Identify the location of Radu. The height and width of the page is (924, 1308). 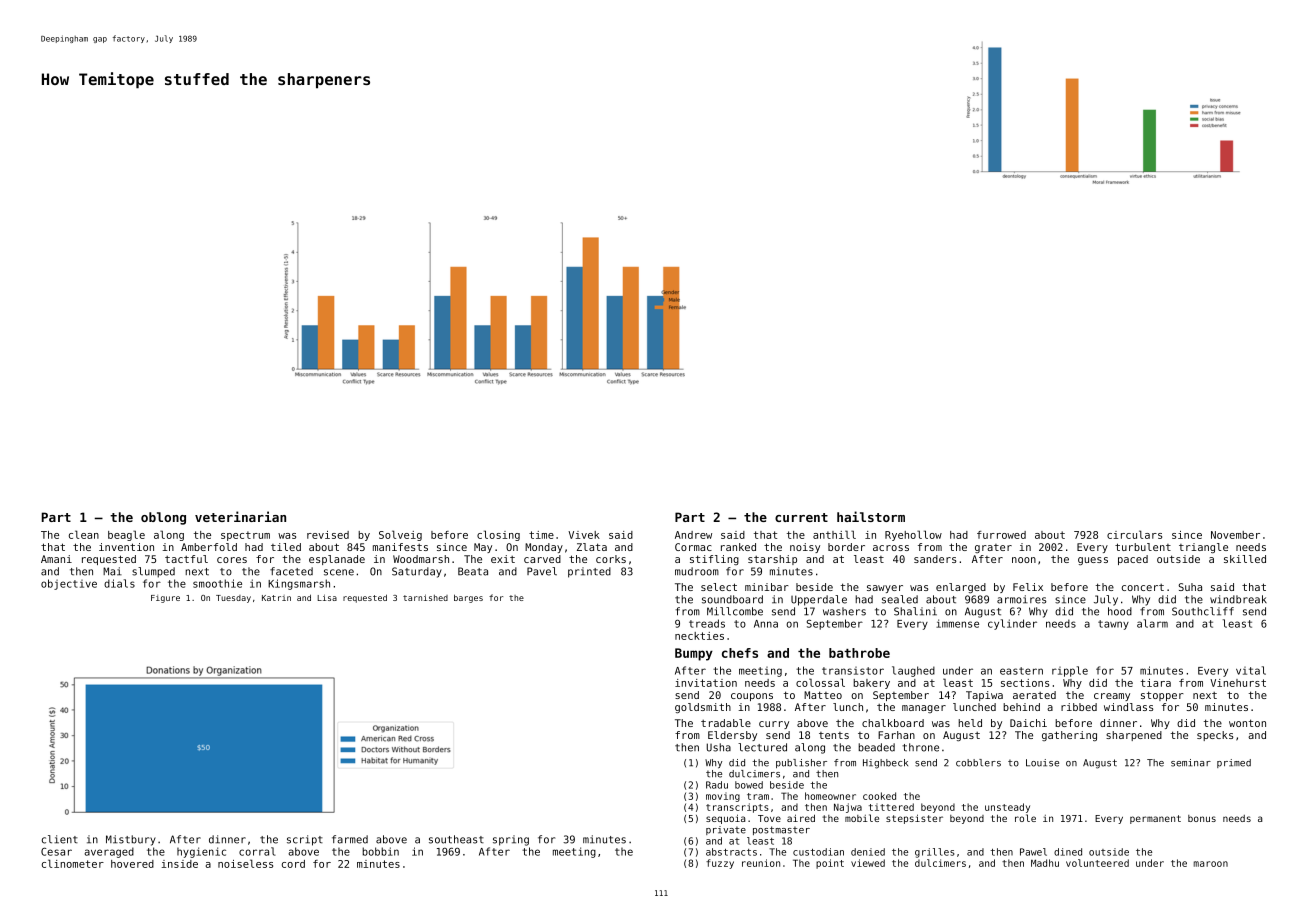
(717, 785).
